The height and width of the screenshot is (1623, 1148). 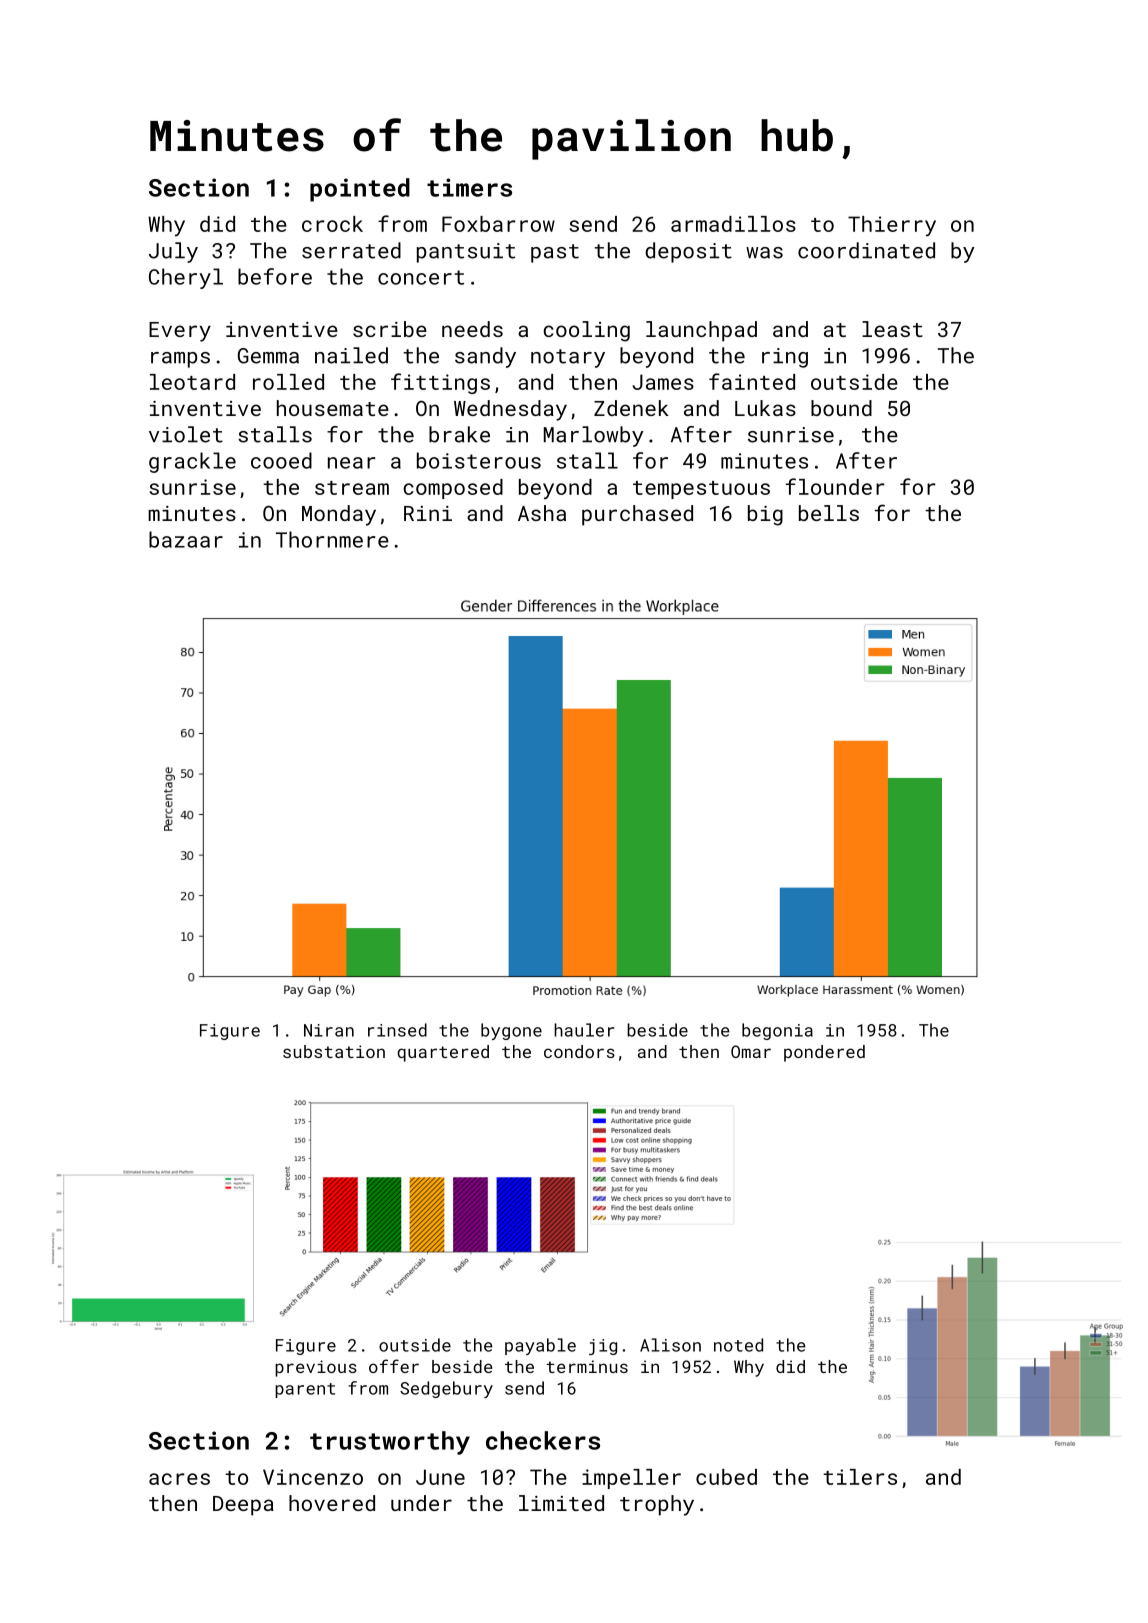 What do you see at coordinates (860, 1477) in the screenshot?
I see `tilers` at bounding box center [860, 1477].
